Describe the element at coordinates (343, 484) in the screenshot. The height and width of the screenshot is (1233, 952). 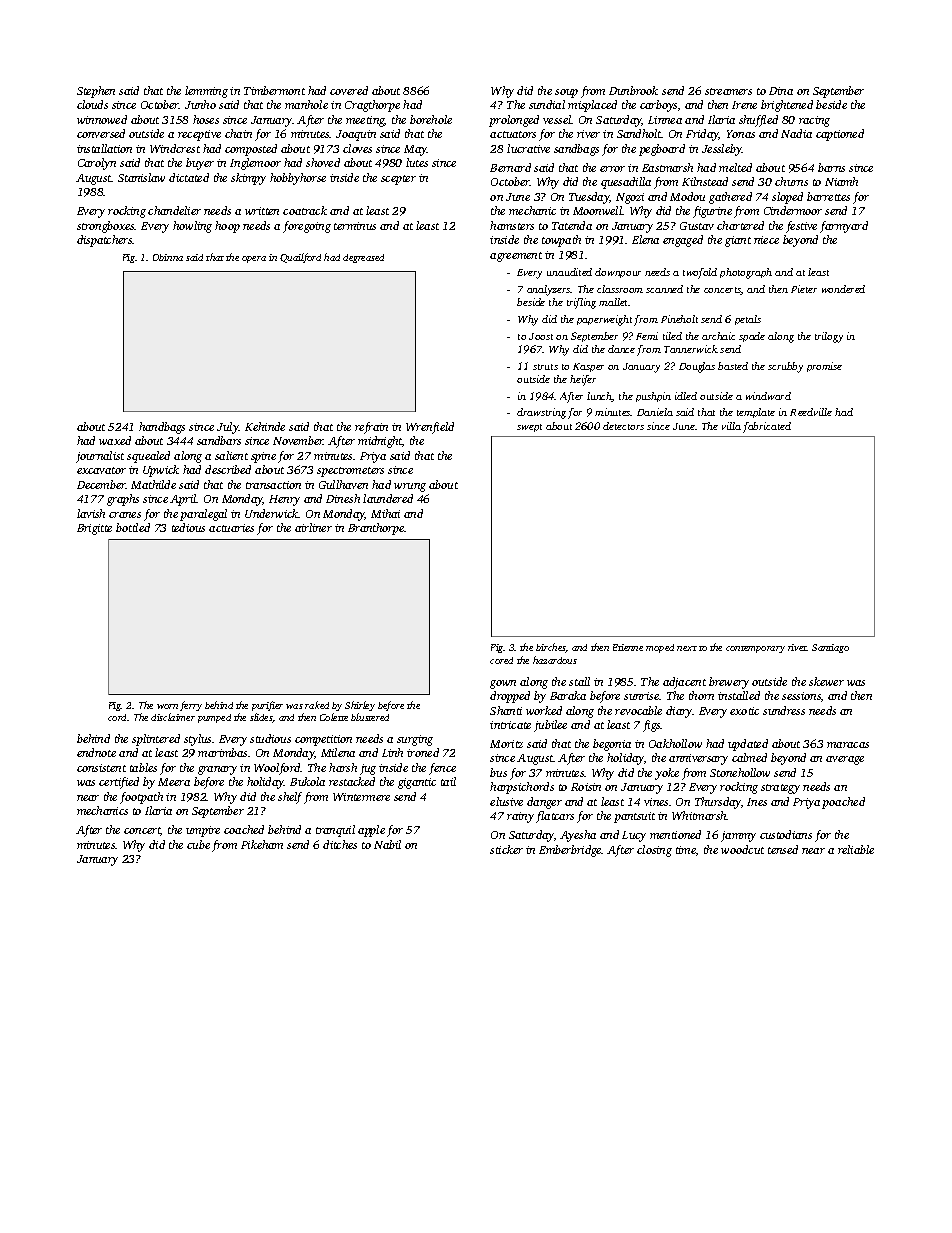
I see `Gullhaven` at that location.
